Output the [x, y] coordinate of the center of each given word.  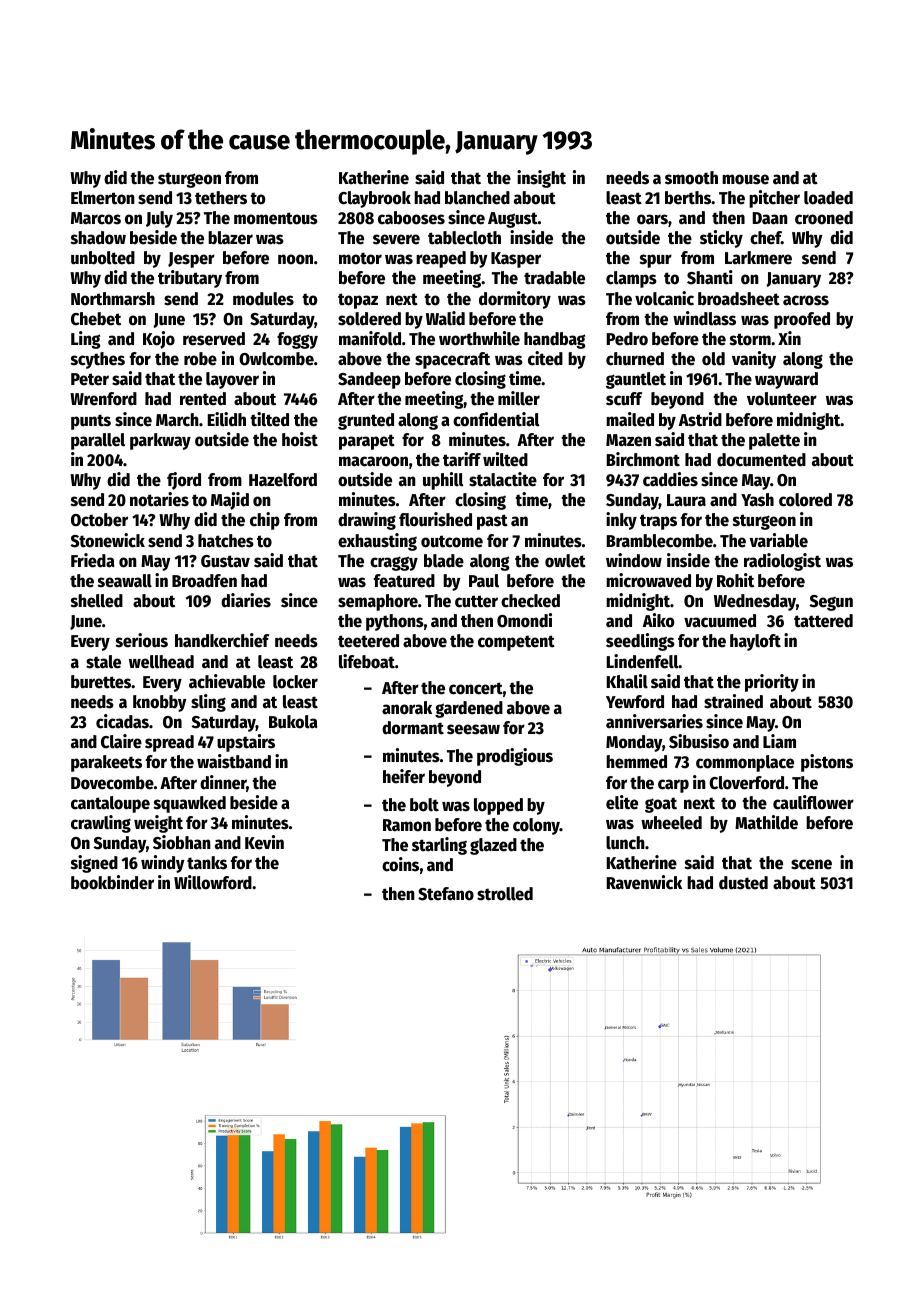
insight [541, 179]
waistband [234, 761]
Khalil [627, 681]
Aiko [658, 620]
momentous [276, 218]
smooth [691, 178]
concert [476, 688]
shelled [97, 601]
